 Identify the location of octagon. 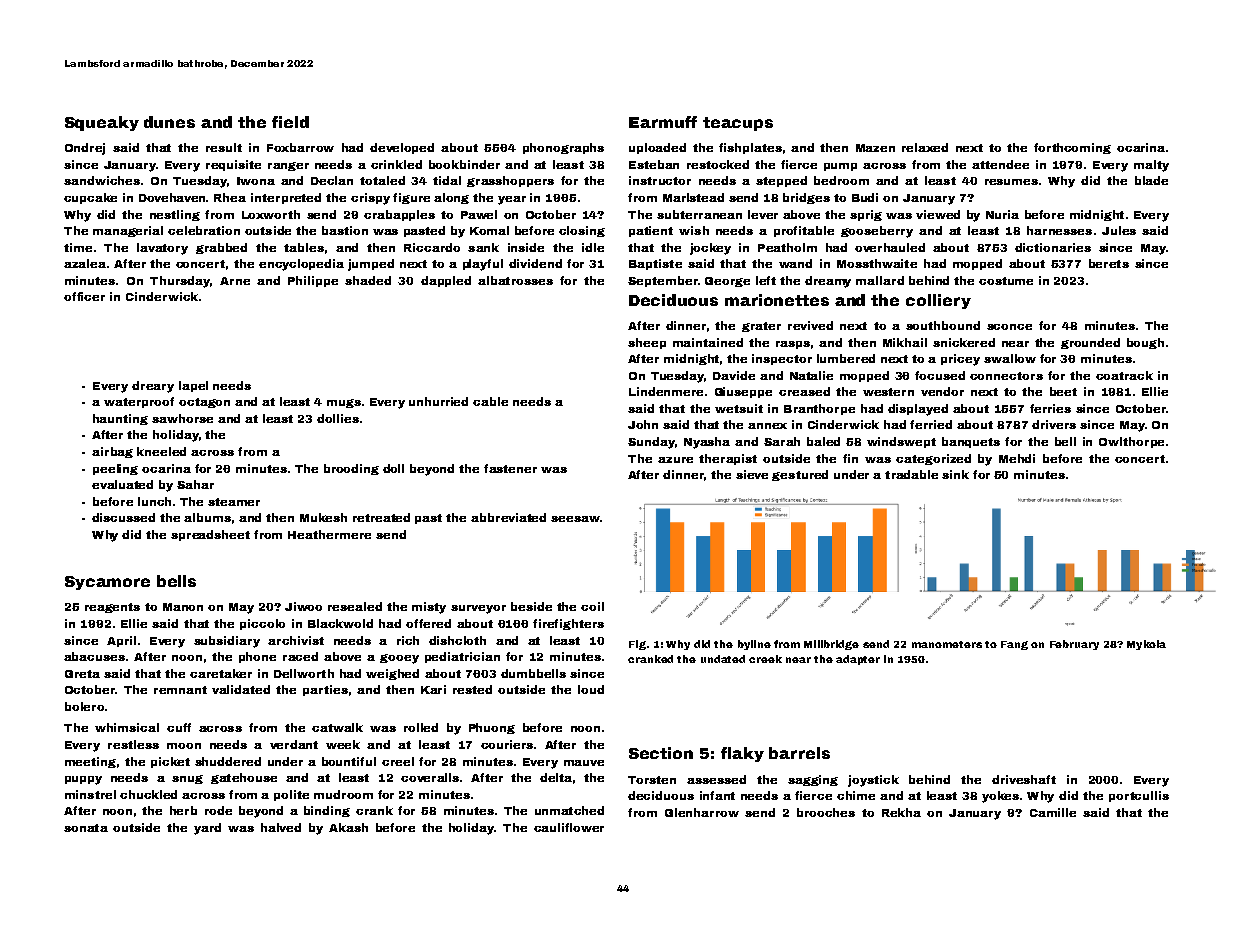
(204, 403).
